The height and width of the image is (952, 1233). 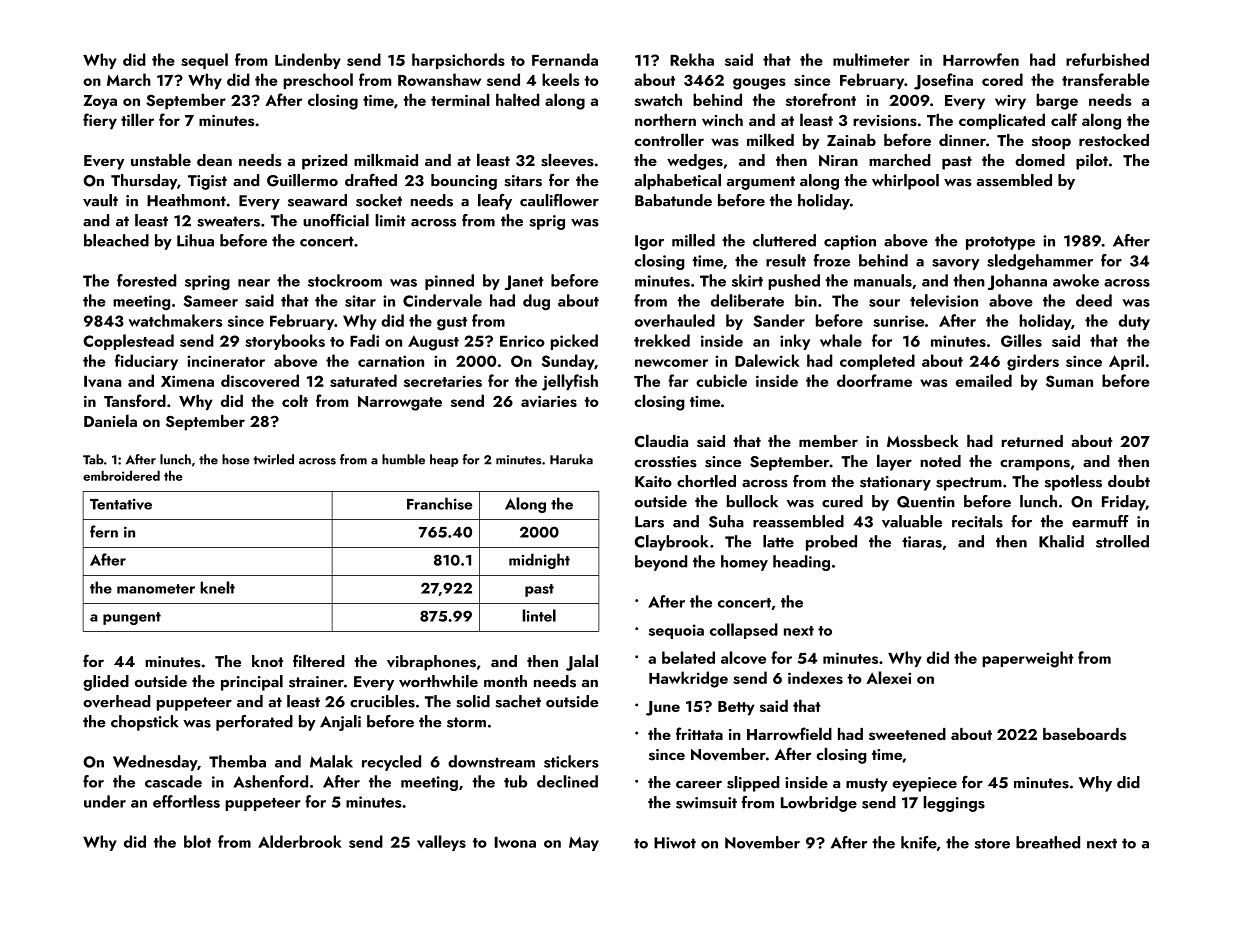 What do you see at coordinates (155, 763) in the image?
I see `Wednesday` at bounding box center [155, 763].
